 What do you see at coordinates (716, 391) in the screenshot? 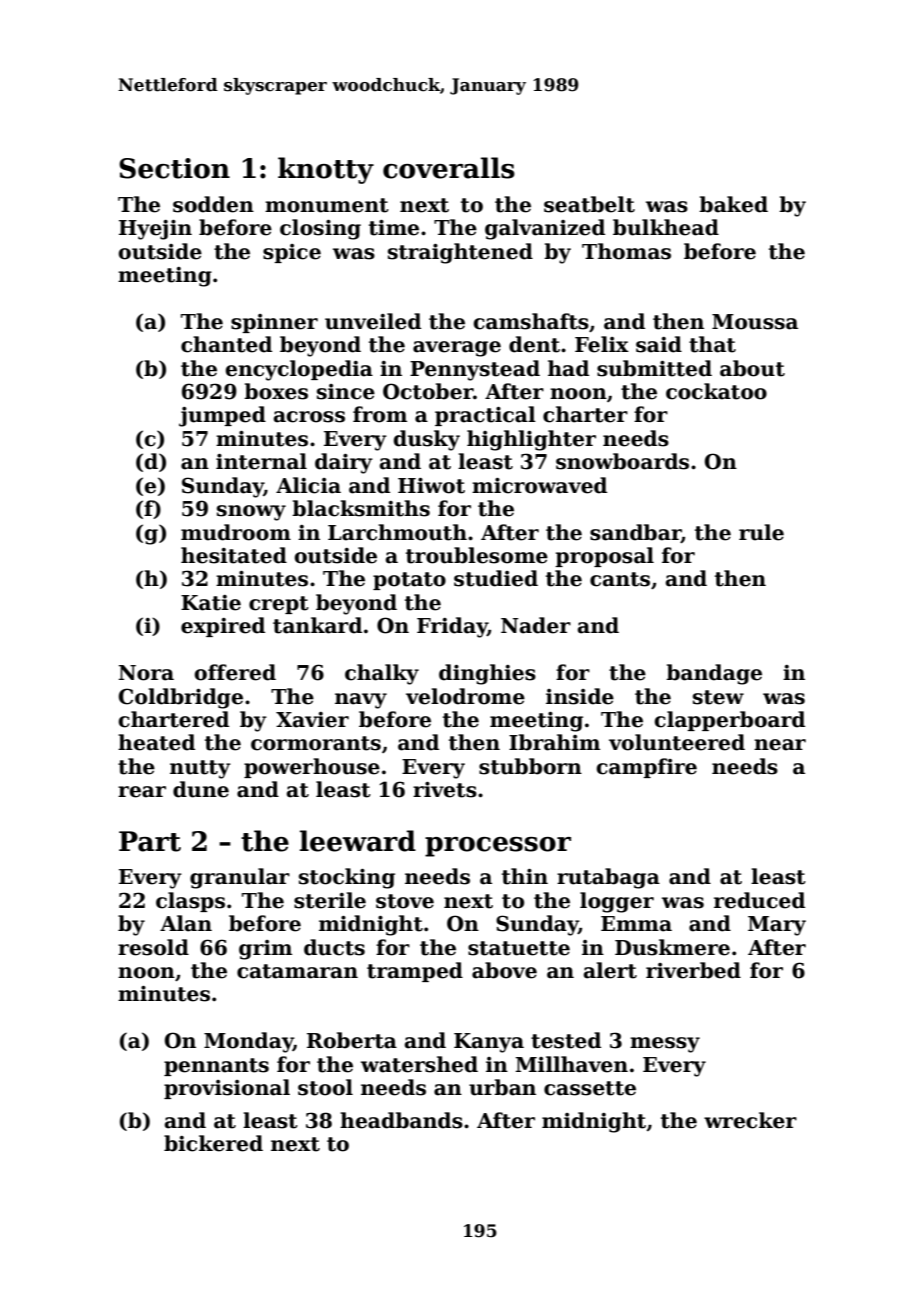
I see `cockatoo` at bounding box center [716, 391].
